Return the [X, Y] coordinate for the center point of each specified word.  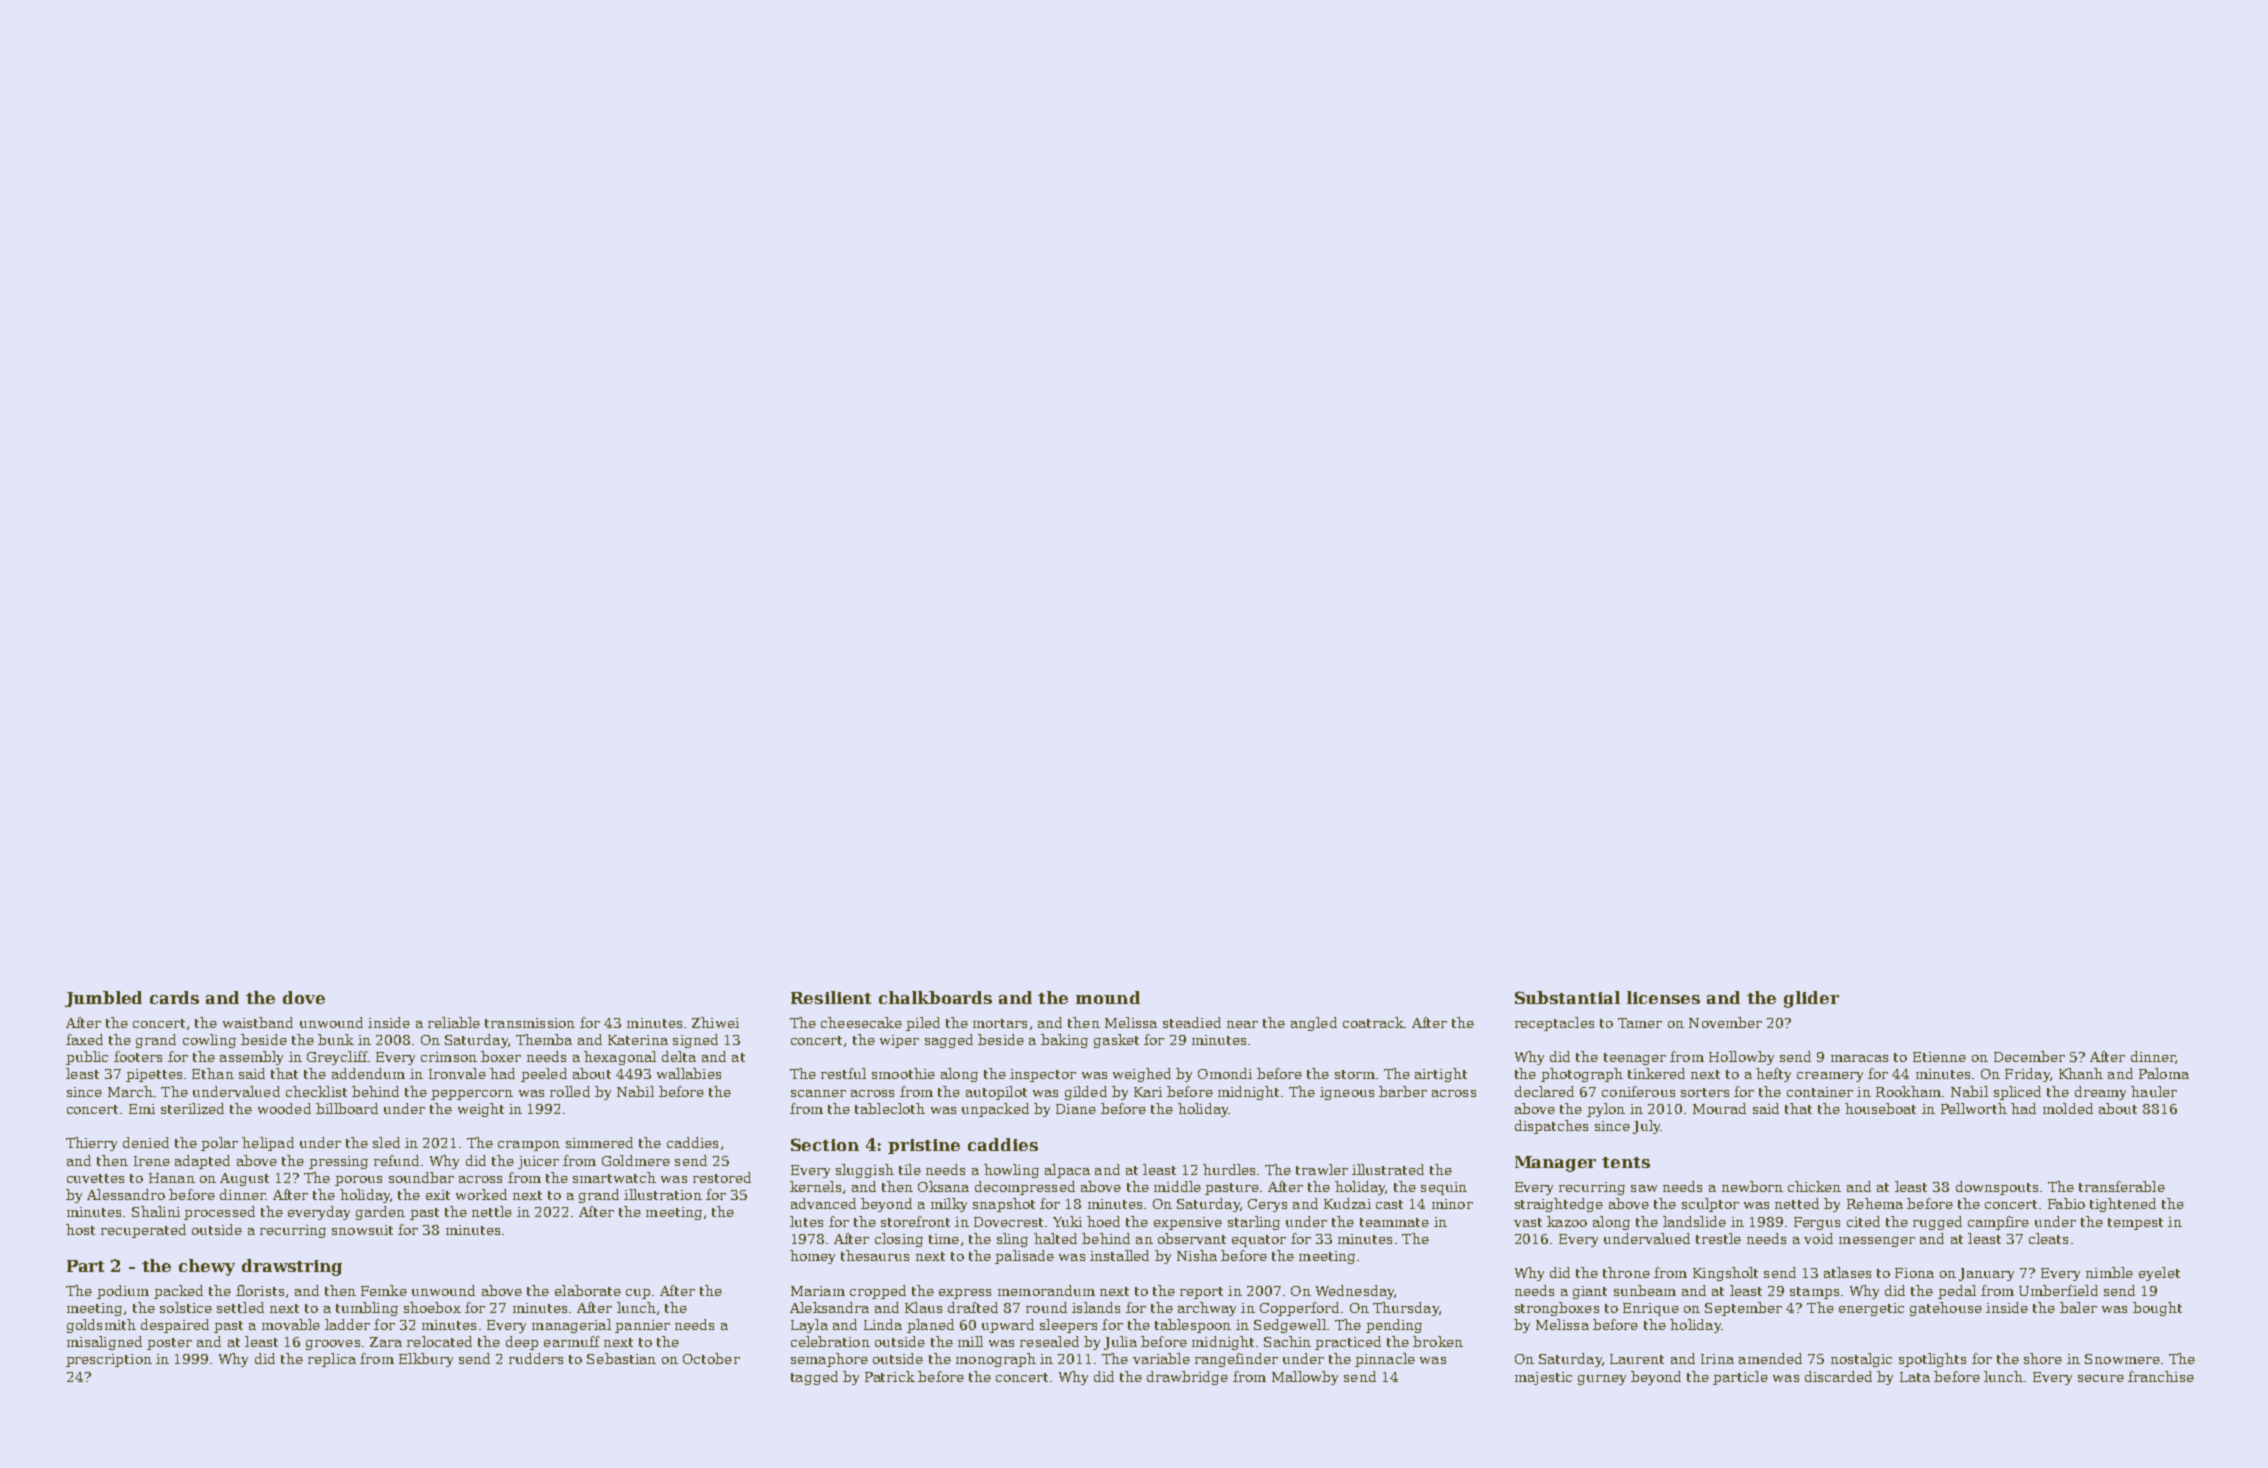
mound [1108, 997]
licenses [1663, 997]
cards [174, 997]
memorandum [1046, 1290]
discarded [1838, 1376]
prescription [109, 1360]
